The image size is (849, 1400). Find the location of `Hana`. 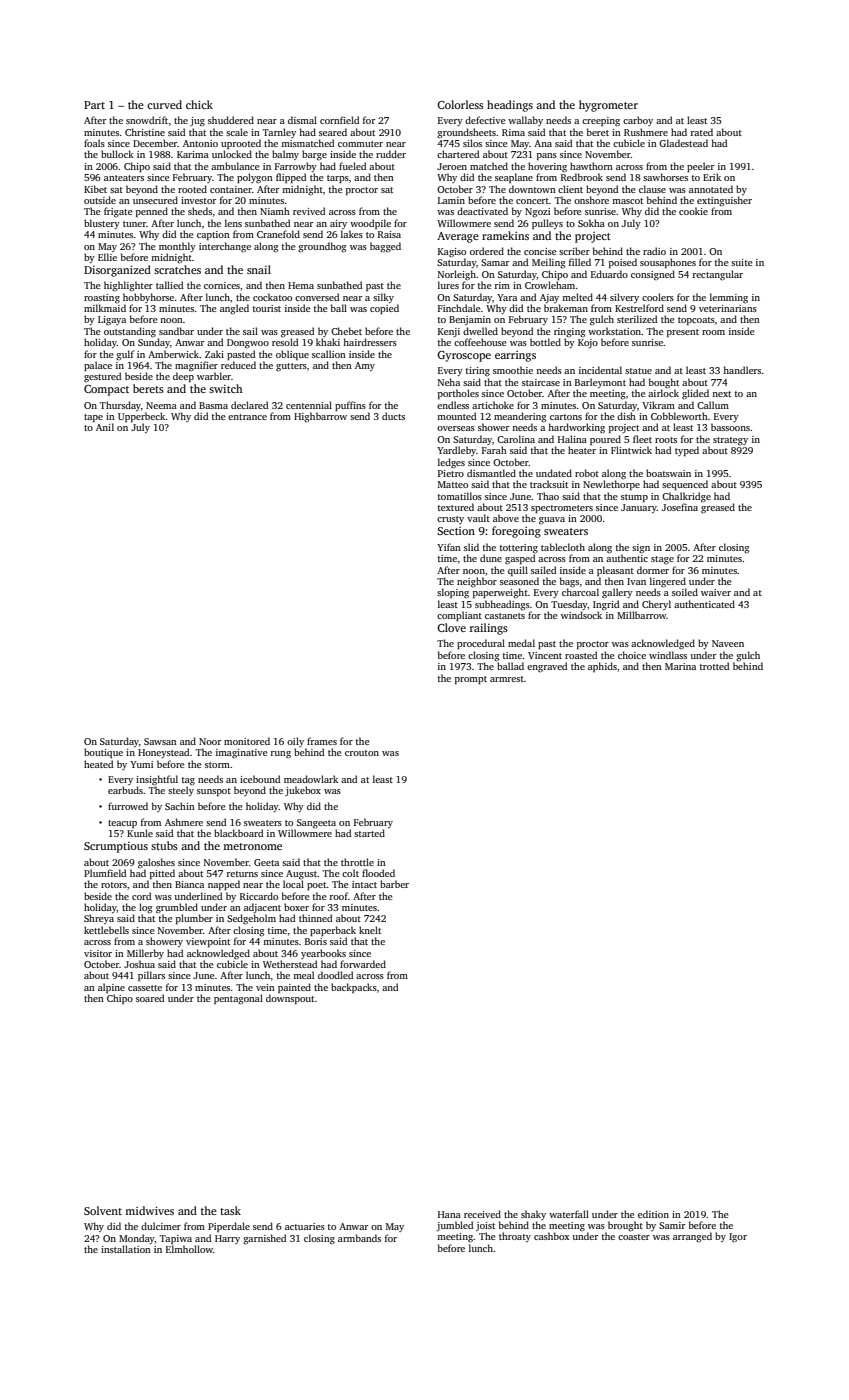

Hana is located at coordinates (449, 1214).
